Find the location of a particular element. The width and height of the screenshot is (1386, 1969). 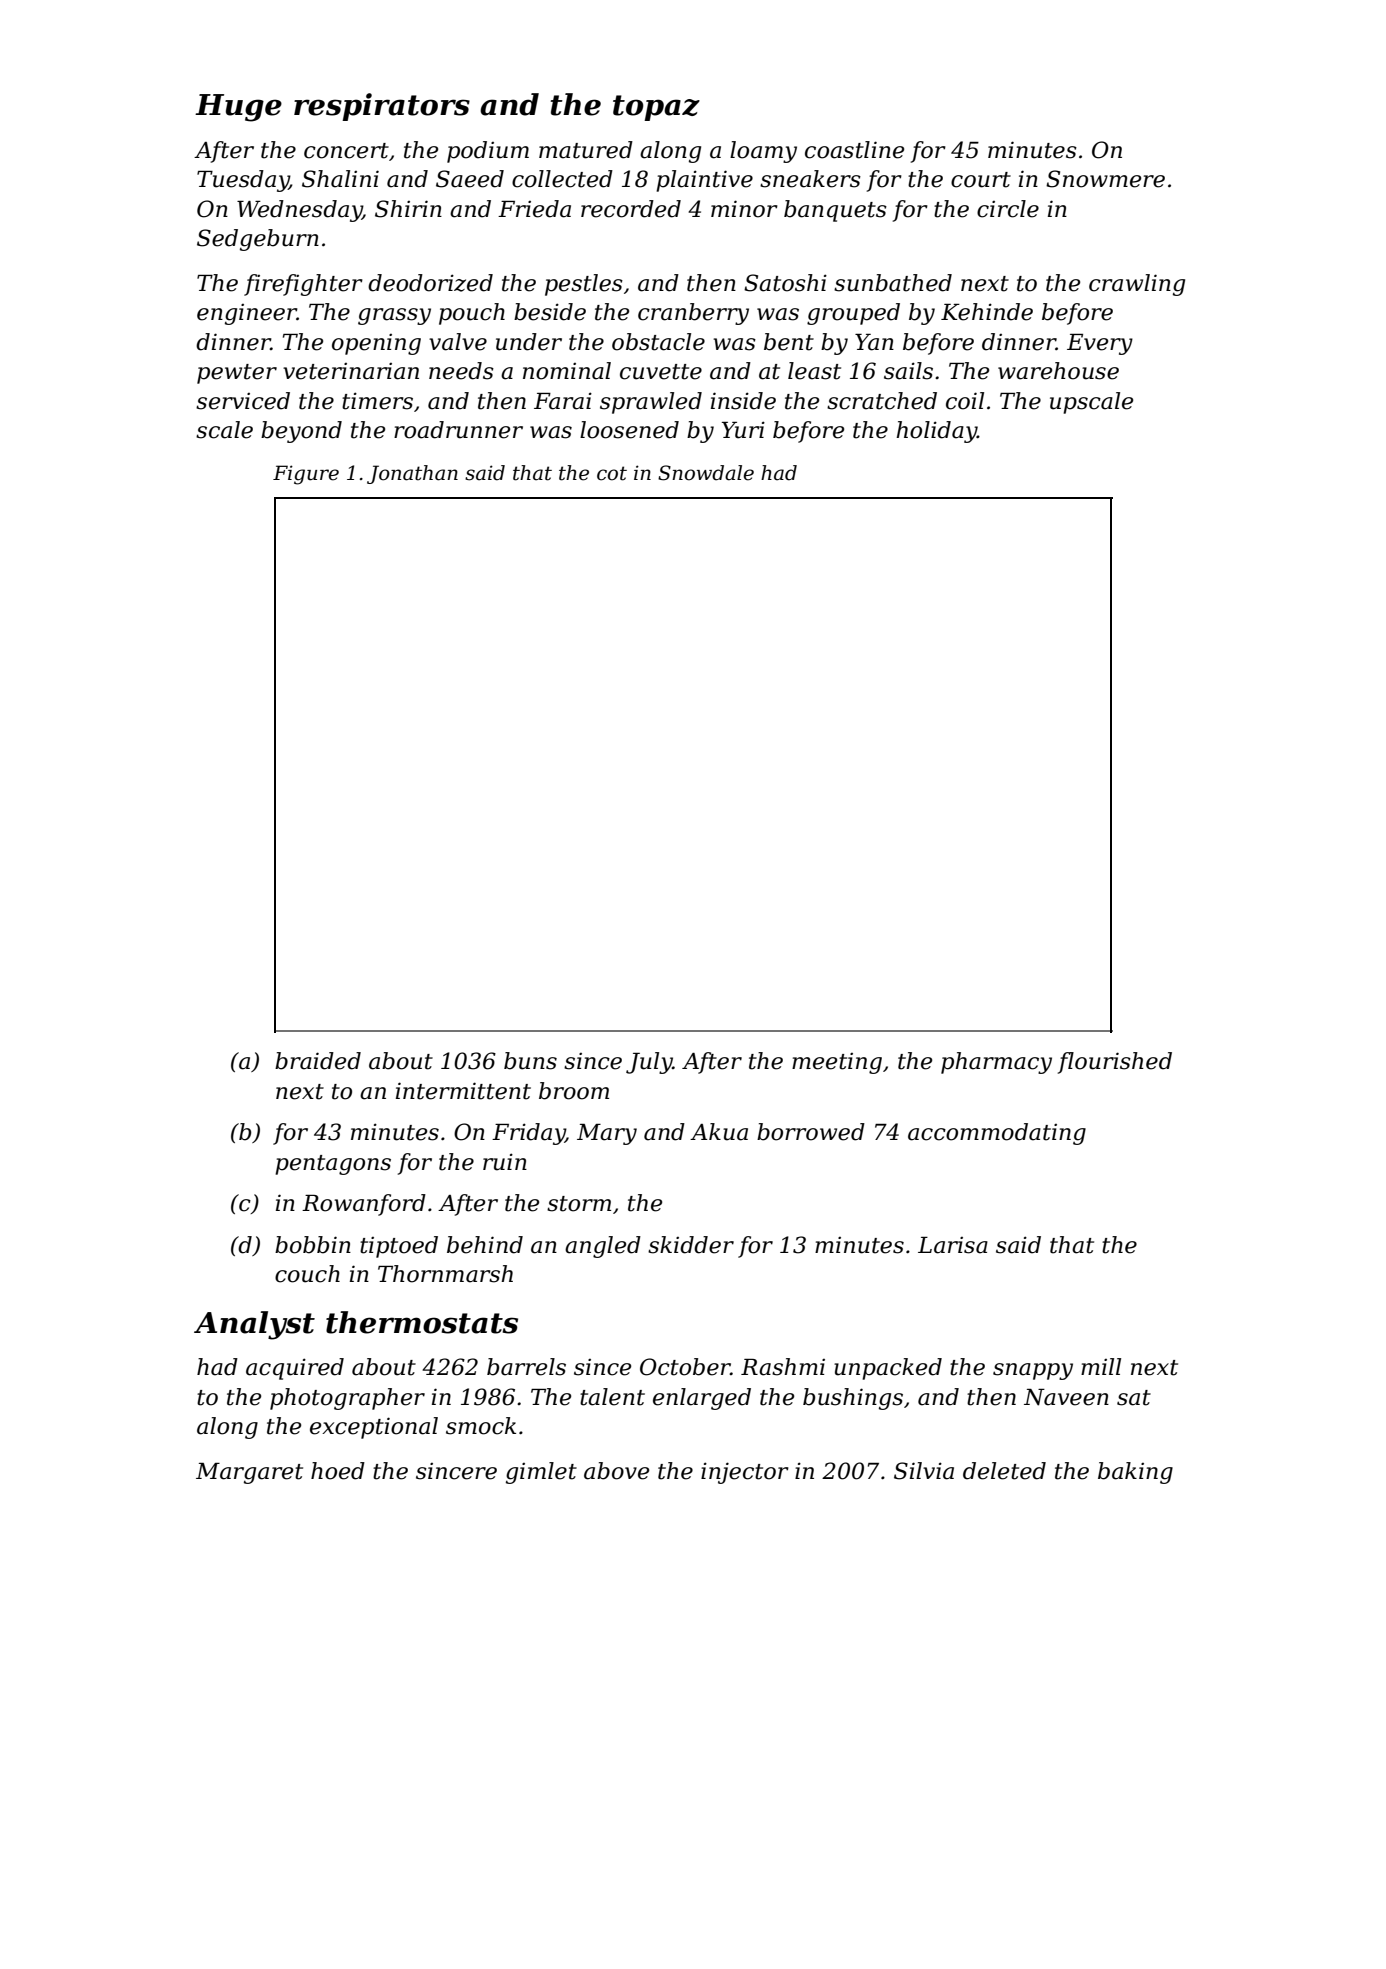

buns is located at coordinates (530, 1061).
